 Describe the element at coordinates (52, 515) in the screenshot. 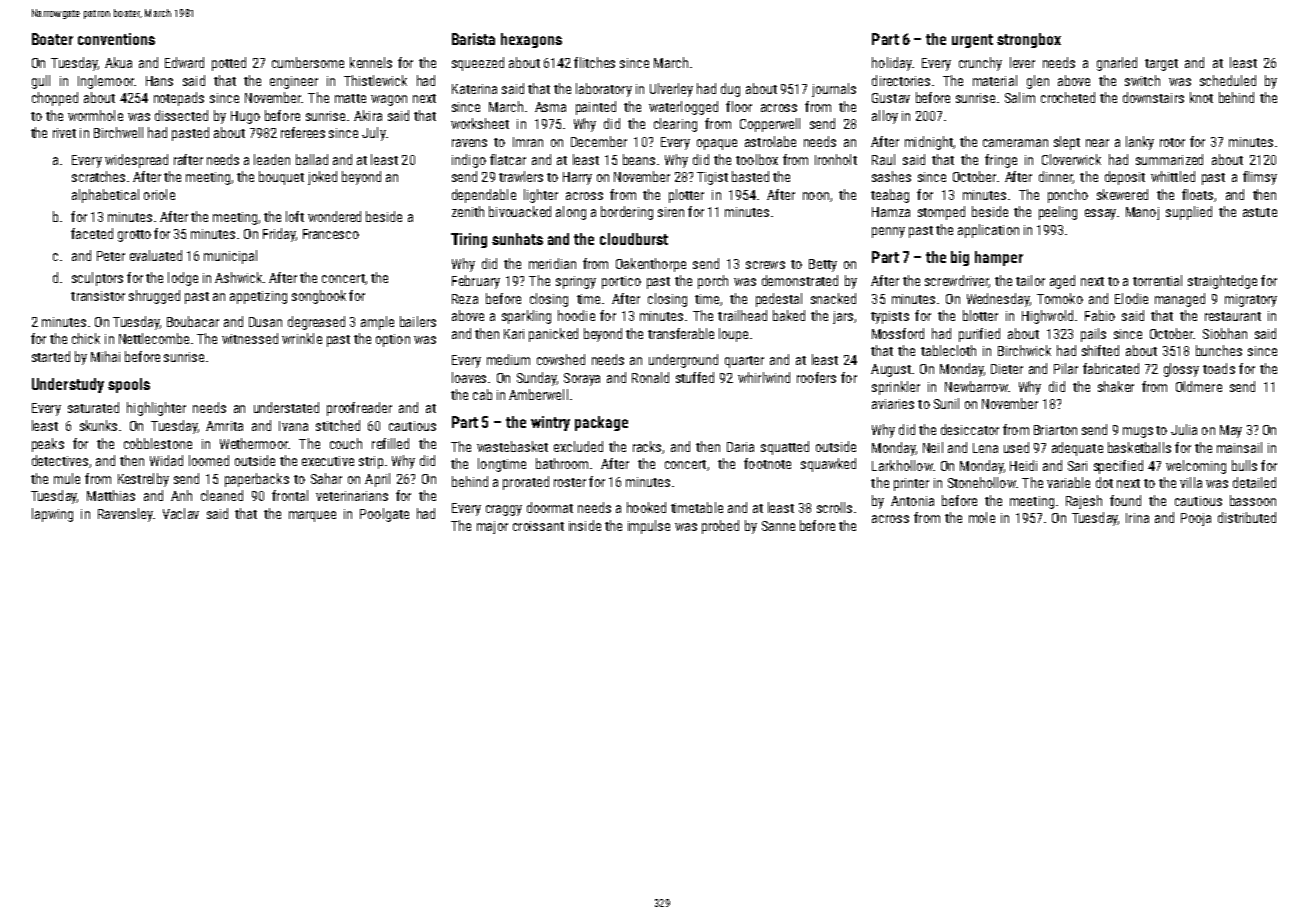

I see `lapwing` at that location.
